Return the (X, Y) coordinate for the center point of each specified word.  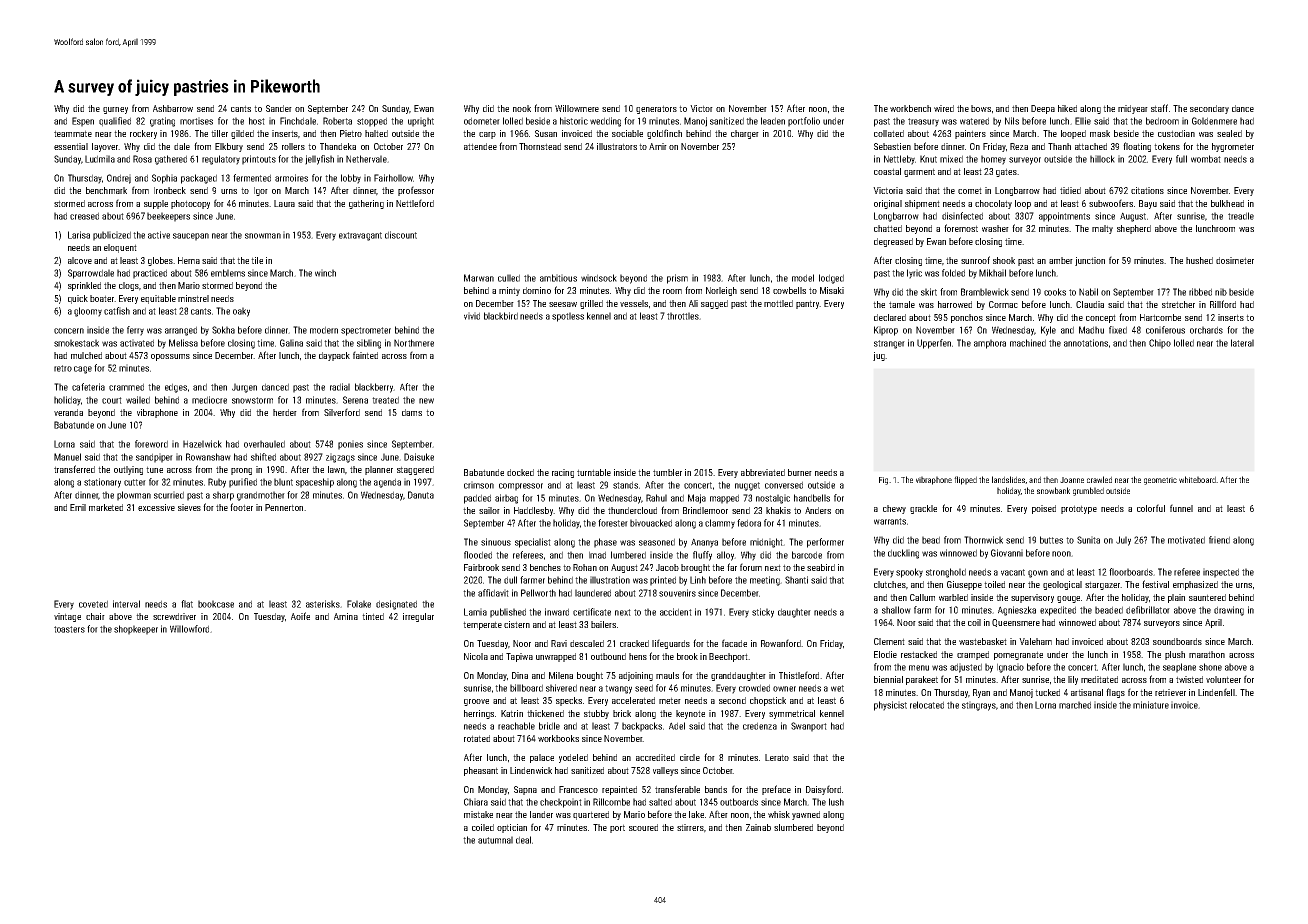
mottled (778, 303)
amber (1061, 260)
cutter (135, 482)
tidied (1070, 190)
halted (376, 133)
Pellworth (538, 593)
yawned (806, 815)
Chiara (476, 802)
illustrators (617, 146)
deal (523, 840)
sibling (369, 344)
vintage (67, 617)
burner (800, 472)
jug (879, 356)
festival (1155, 584)
